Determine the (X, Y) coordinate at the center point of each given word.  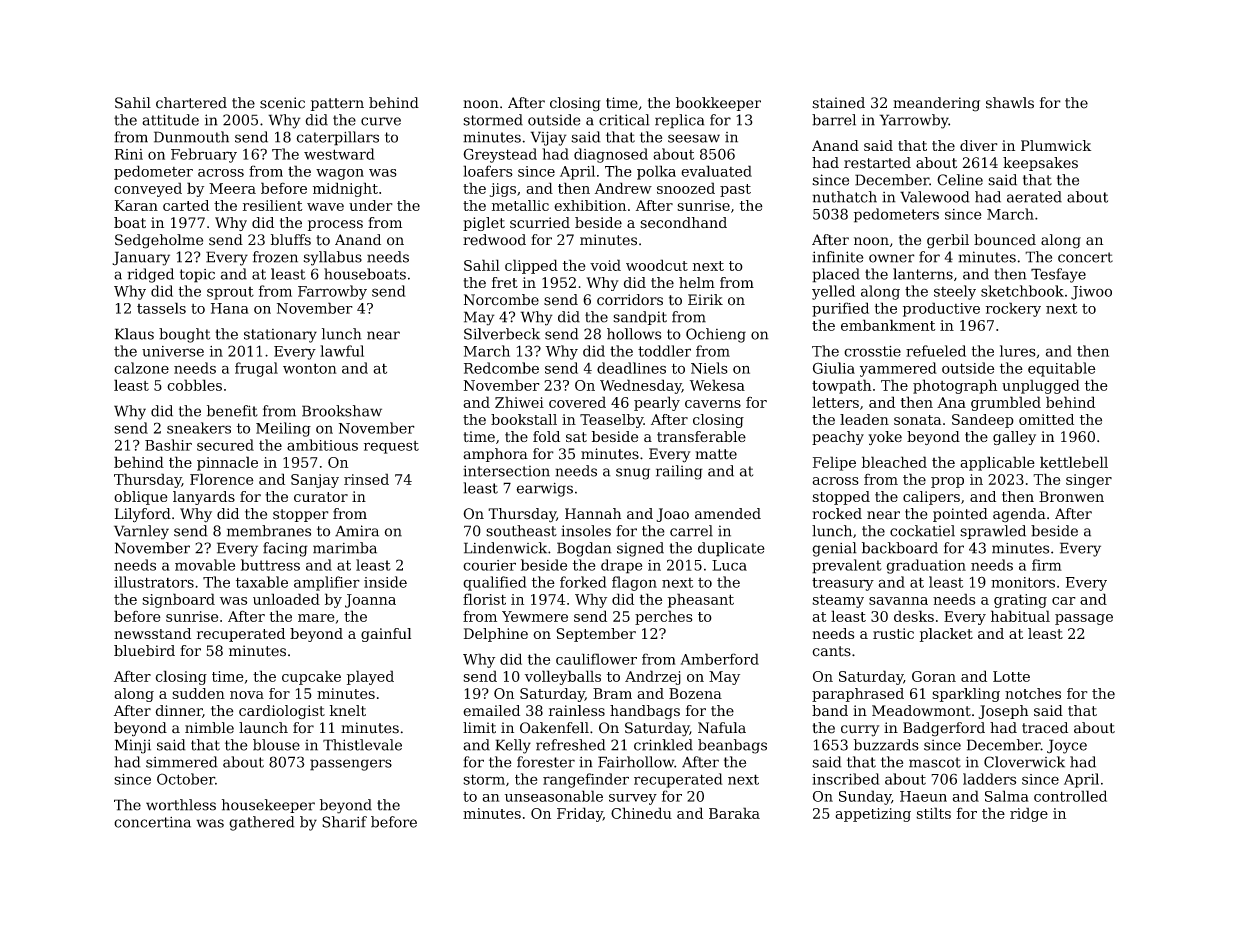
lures (1018, 351)
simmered (182, 762)
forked (583, 582)
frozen (275, 257)
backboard (900, 548)
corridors (630, 300)
